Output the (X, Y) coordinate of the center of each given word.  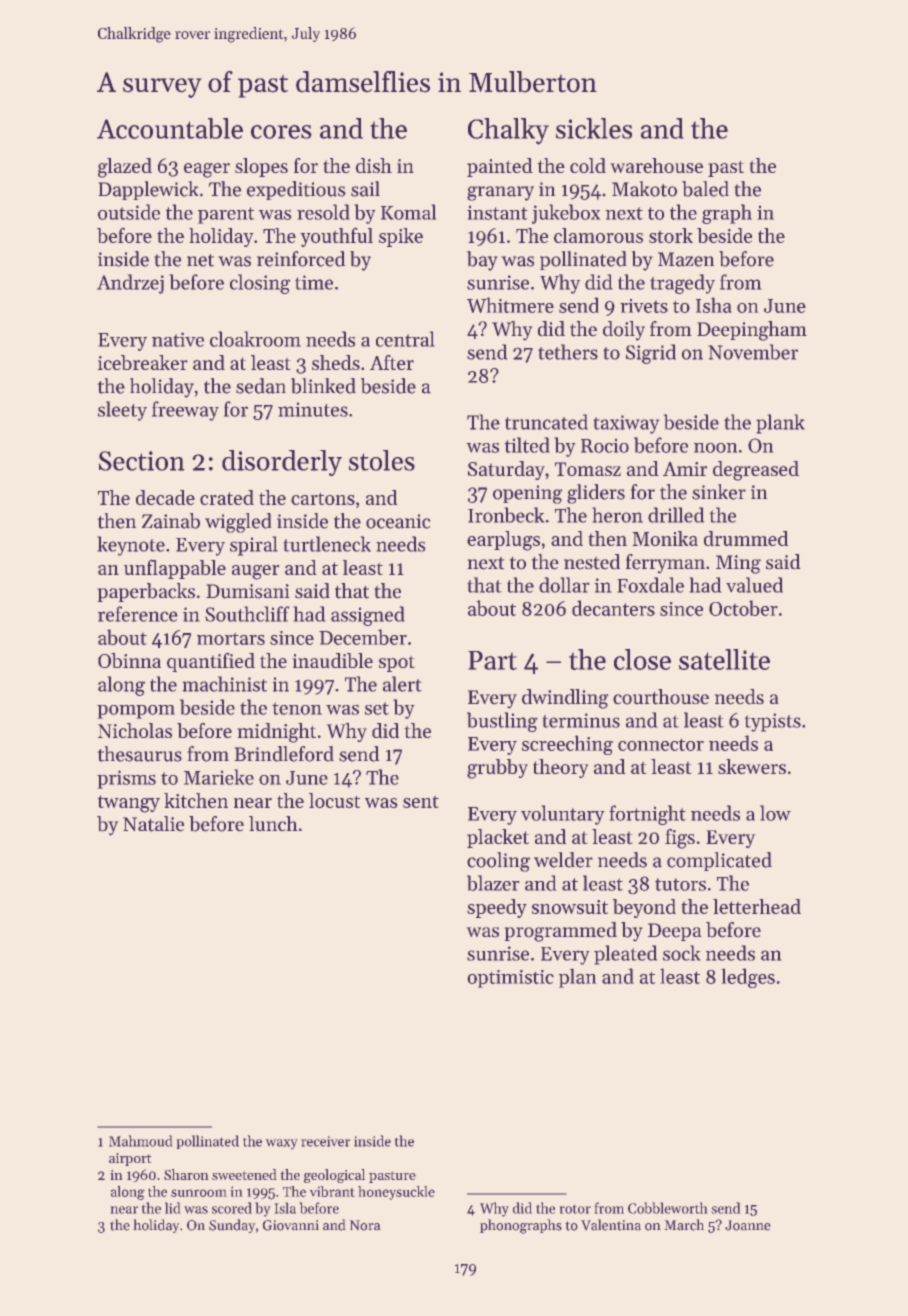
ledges (748, 978)
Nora (365, 1225)
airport (130, 1159)
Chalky (508, 131)
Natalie (153, 824)
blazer (493, 883)
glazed (125, 168)
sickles (594, 128)
